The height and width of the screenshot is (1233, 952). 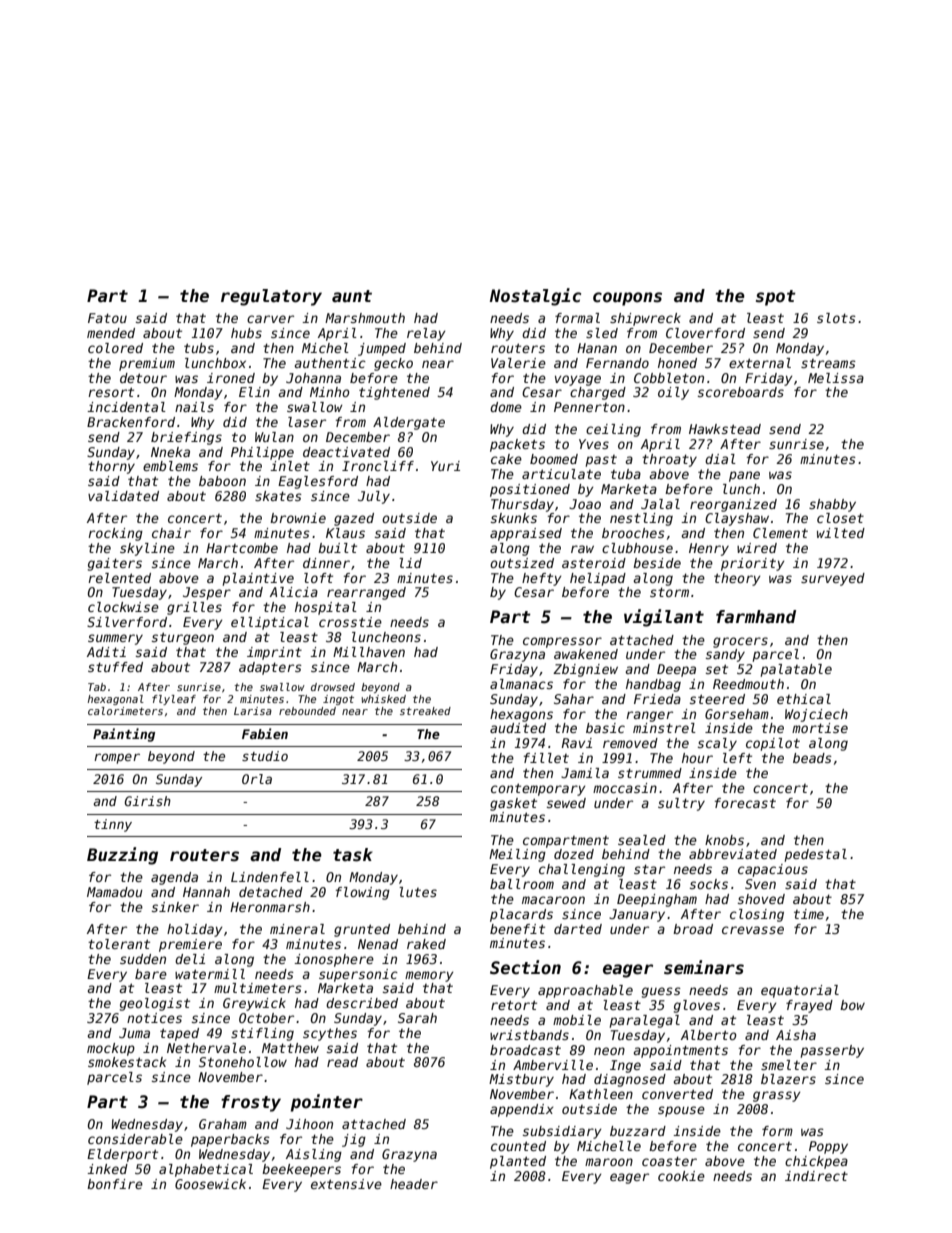 I want to click on regulatory, so click(x=271, y=297).
